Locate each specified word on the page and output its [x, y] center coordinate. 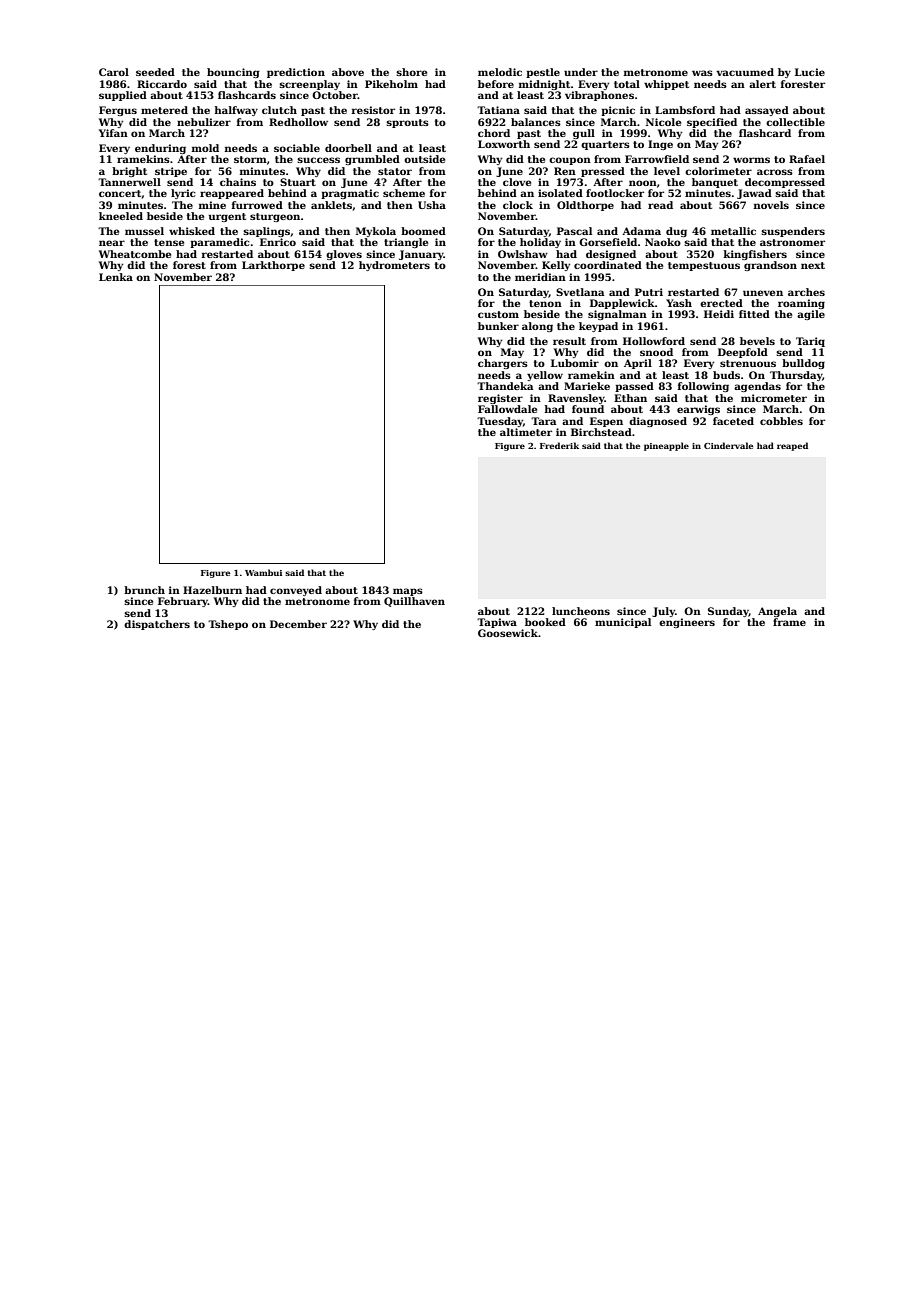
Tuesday [500, 422]
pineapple [666, 446]
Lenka [116, 277]
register [500, 399]
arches [806, 292]
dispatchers [157, 625]
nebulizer [204, 122]
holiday [540, 243]
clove [517, 182]
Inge [660, 145]
